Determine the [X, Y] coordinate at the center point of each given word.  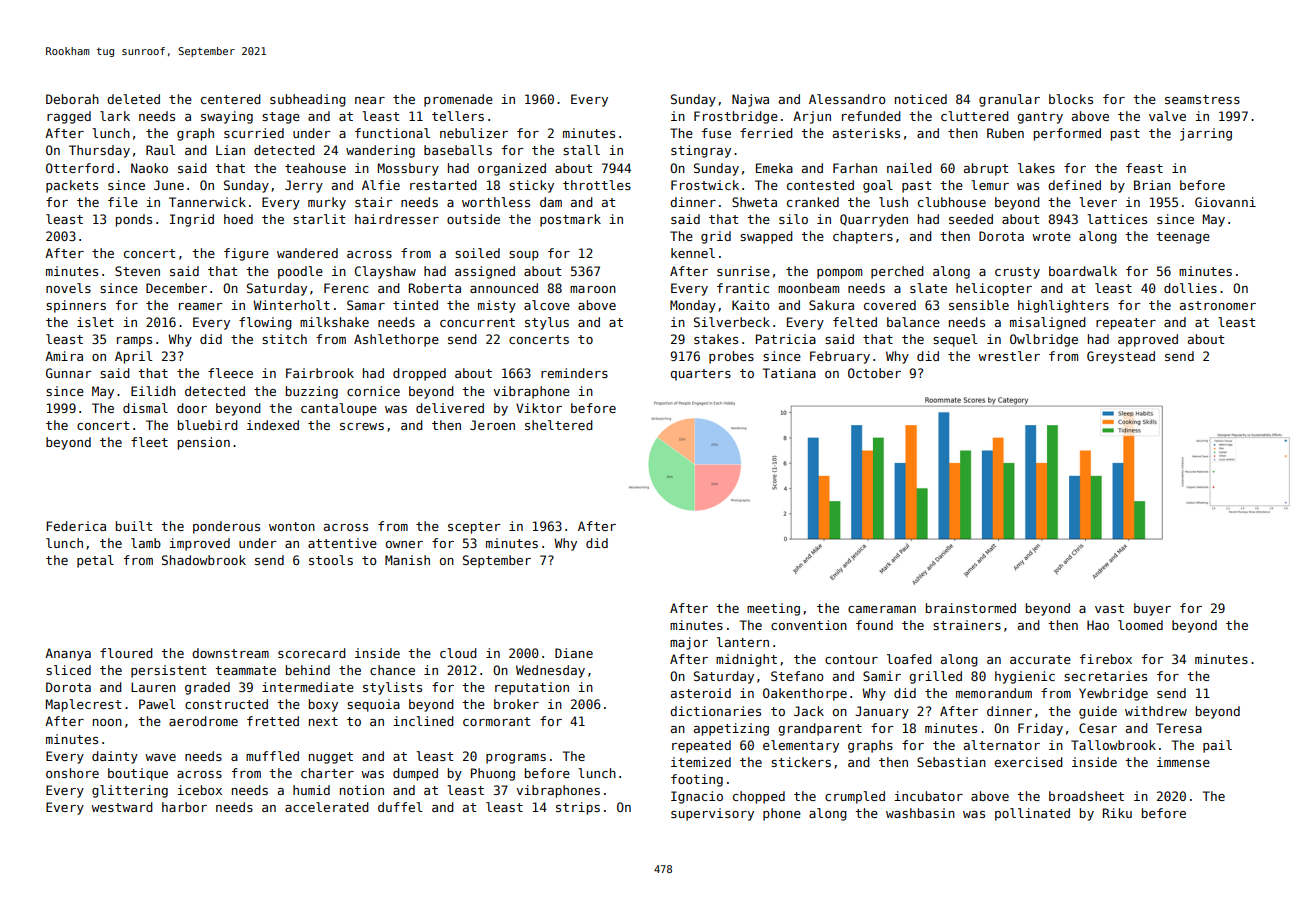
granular [1009, 100]
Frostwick [705, 185]
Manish [407, 560]
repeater [1126, 324]
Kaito [751, 305]
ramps [134, 342]
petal [95, 561]
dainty [115, 757]
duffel [400, 807]
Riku [1117, 813]
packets [72, 186]
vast [1109, 608]
